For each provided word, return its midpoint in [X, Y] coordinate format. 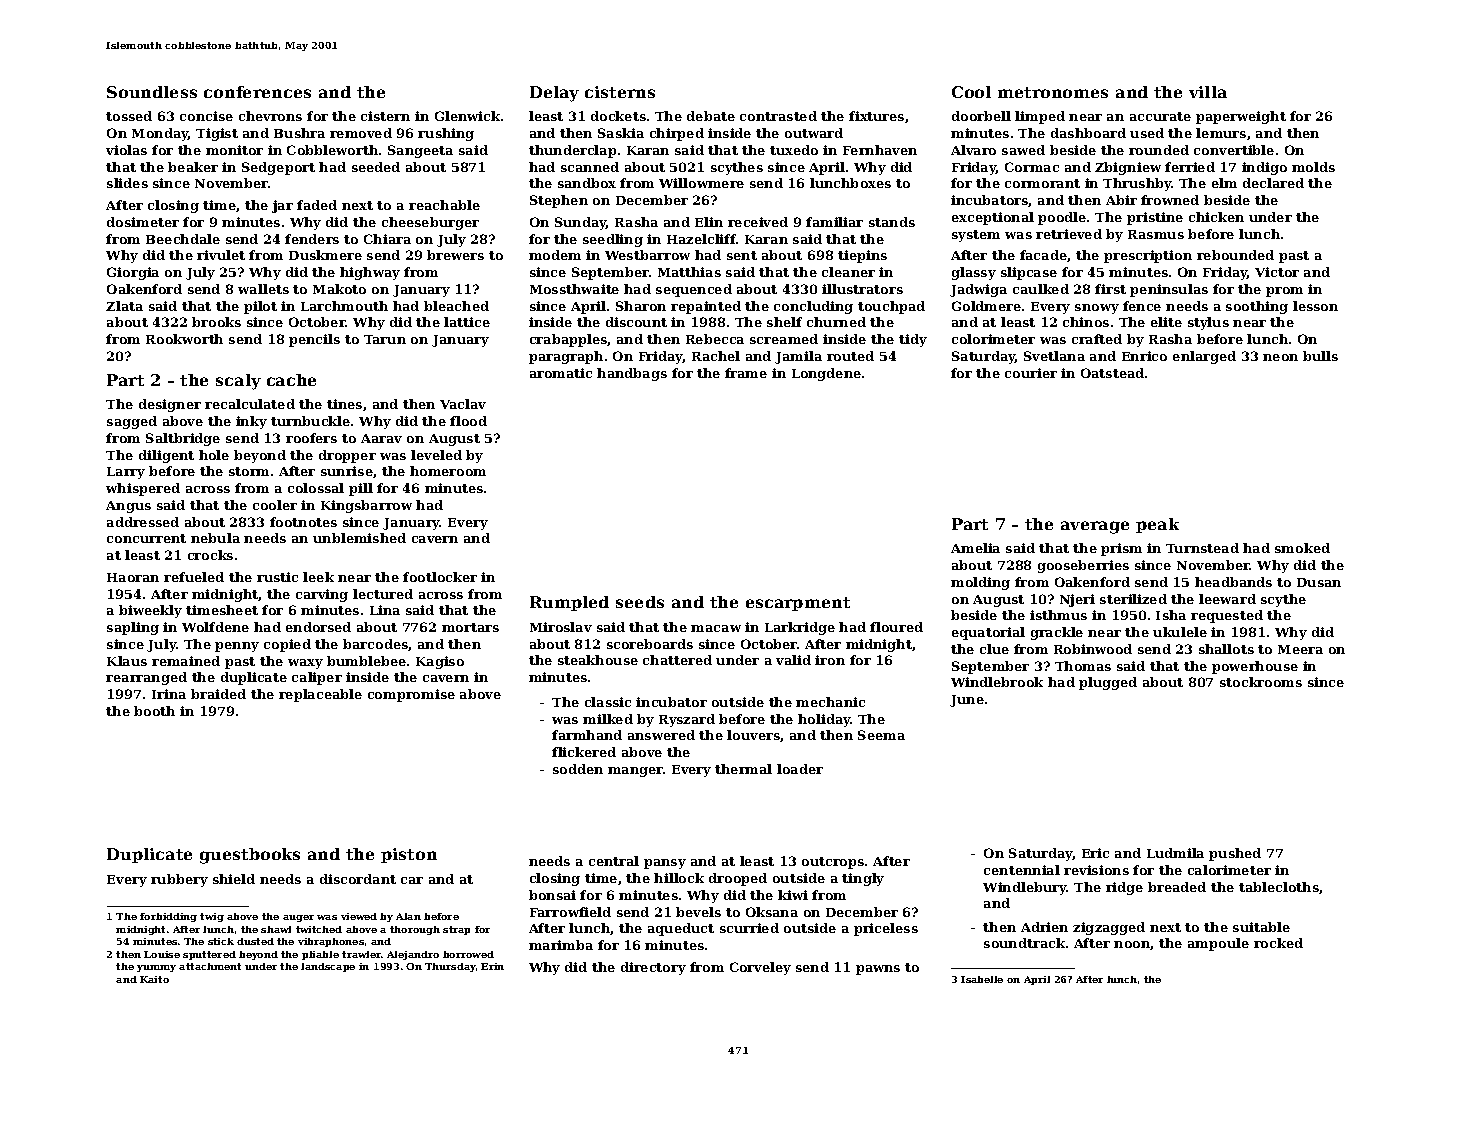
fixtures [876, 116]
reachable [444, 205]
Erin [492, 966]
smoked [1302, 548]
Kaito [154, 979]
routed [850, 356]
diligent [166, 456]
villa [1208, 92]
